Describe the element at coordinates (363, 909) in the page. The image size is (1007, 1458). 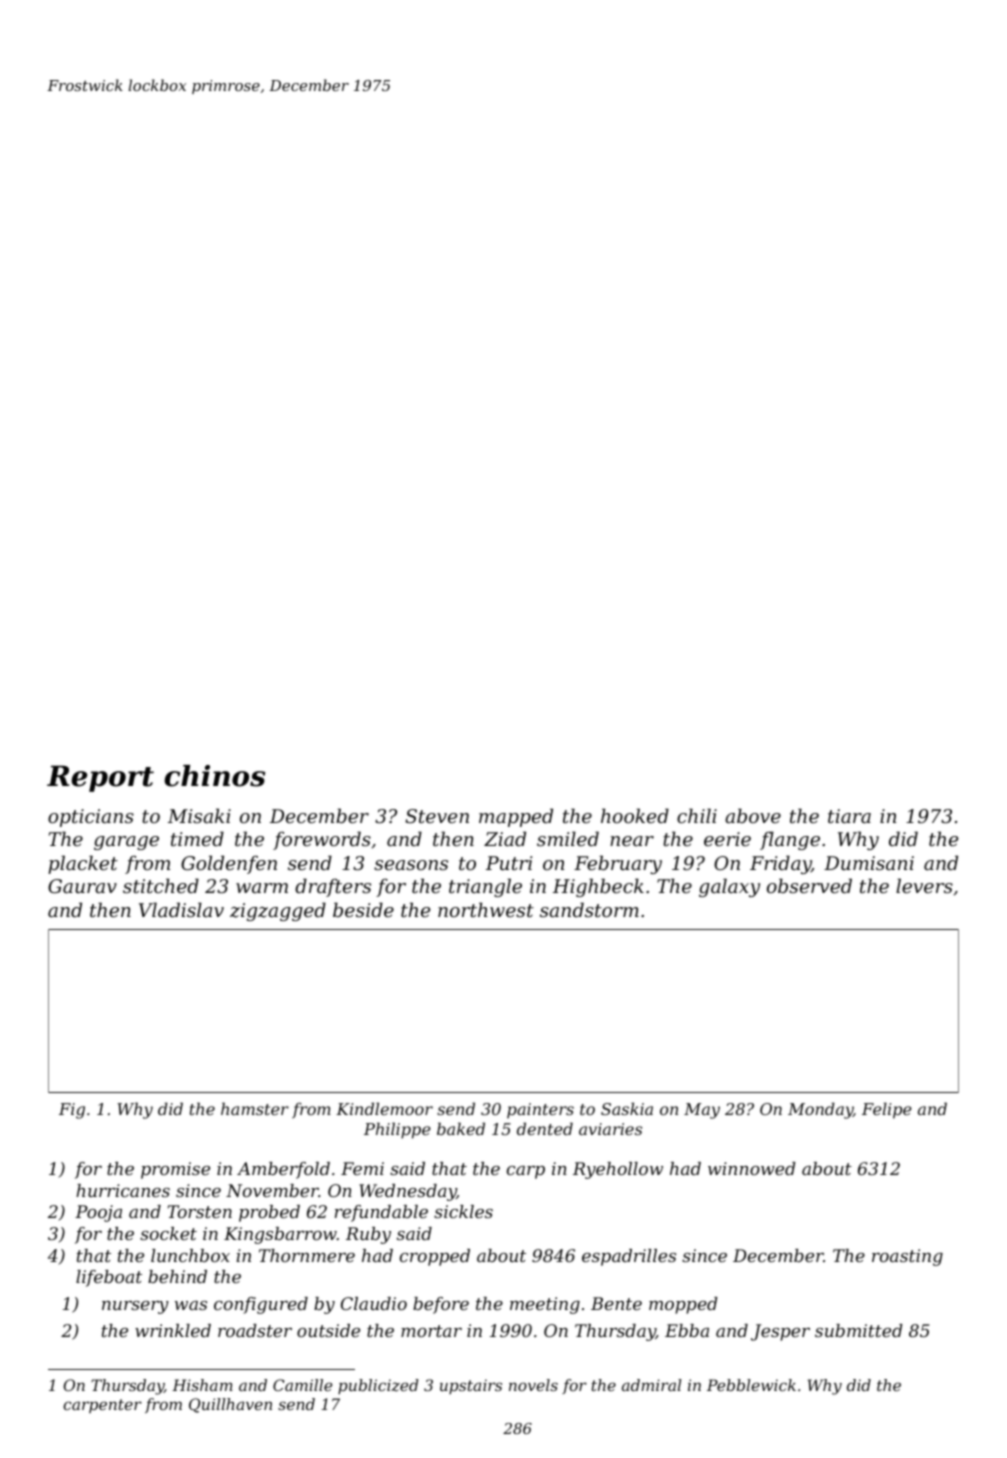
I see `beside` at that location.
